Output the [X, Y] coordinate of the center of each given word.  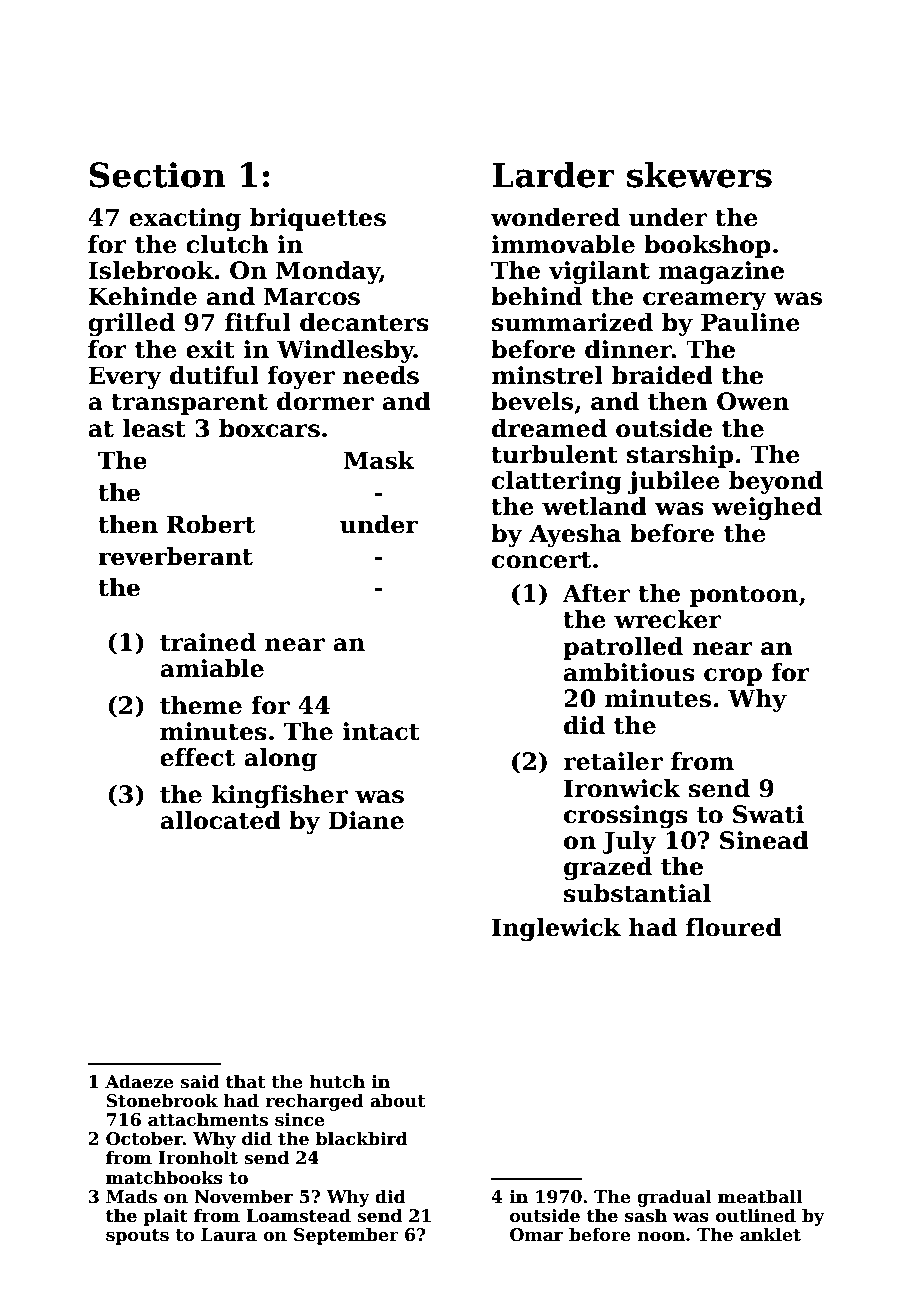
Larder [553, 175]
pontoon [744, 596]
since [300, 1120]
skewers [699, 175]
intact [381, 731]
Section [158, 175]
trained [208, 642]
